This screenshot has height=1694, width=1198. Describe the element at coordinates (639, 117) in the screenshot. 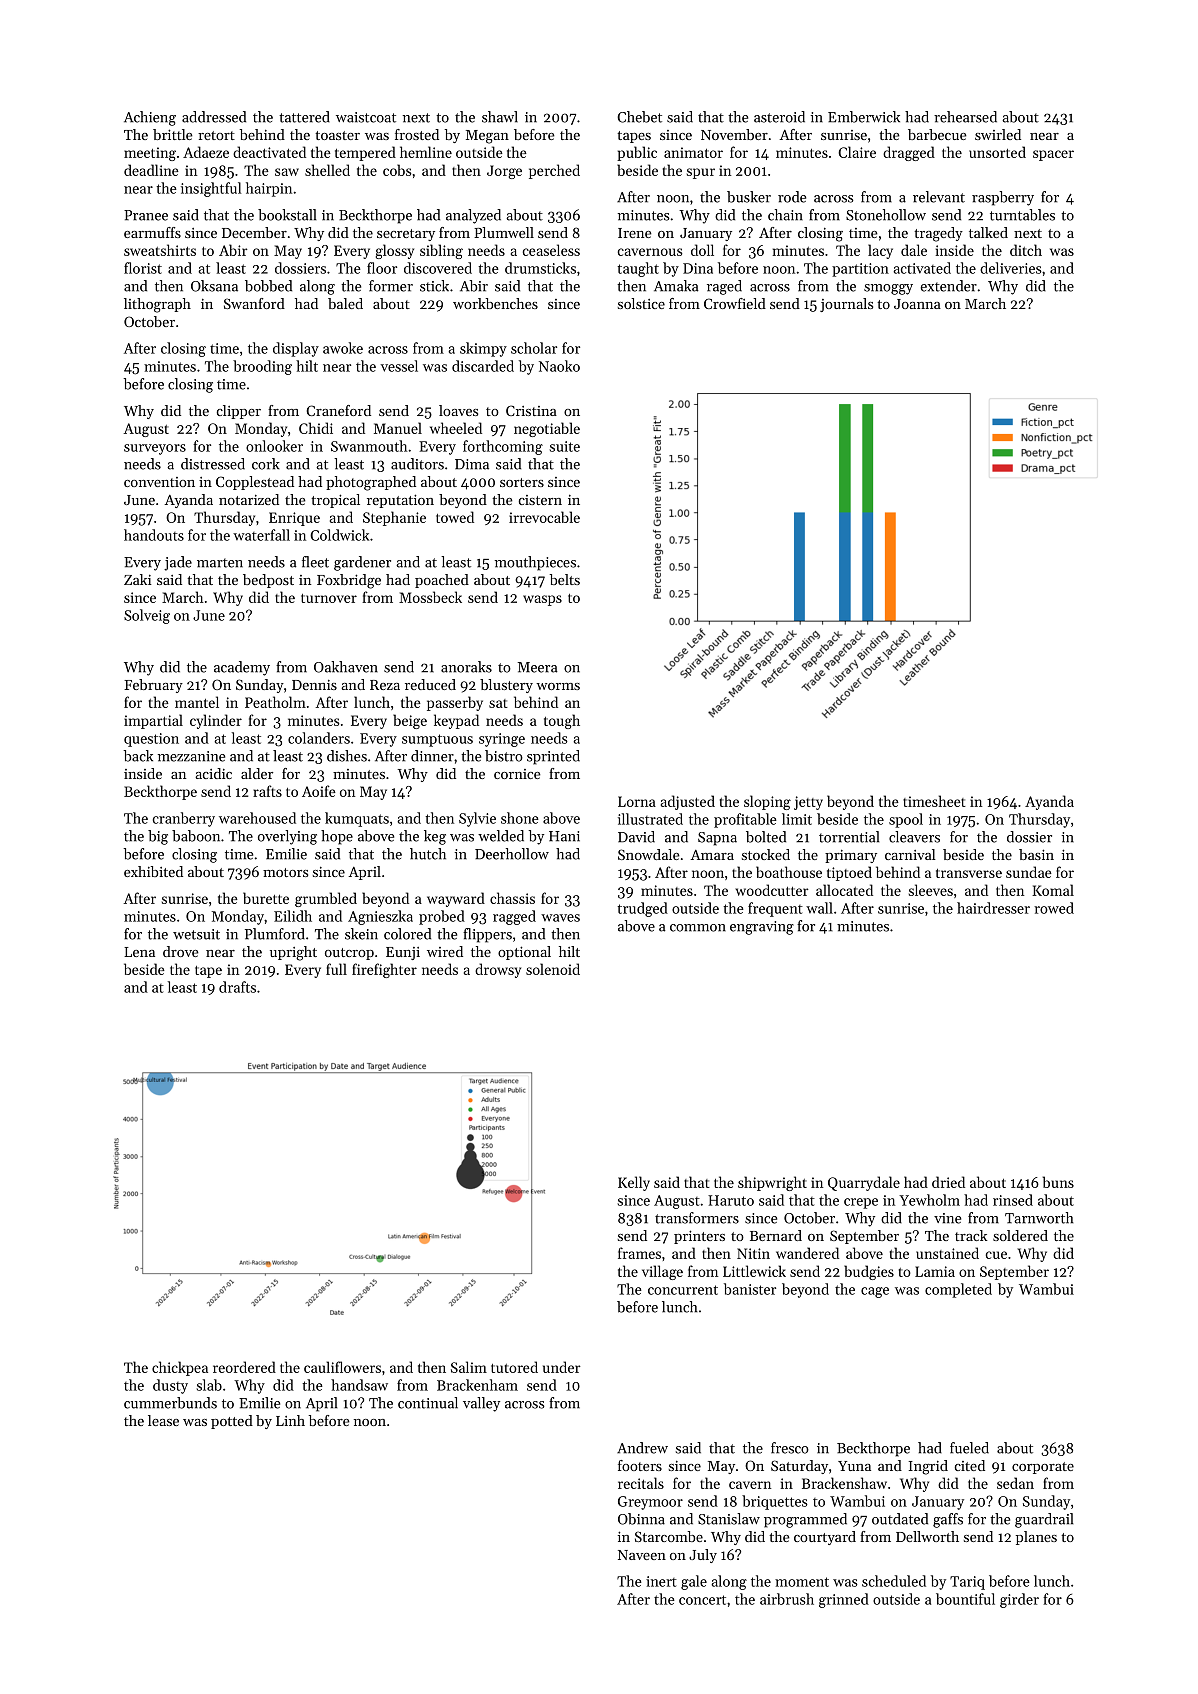

I see `Chebet` at that location.
